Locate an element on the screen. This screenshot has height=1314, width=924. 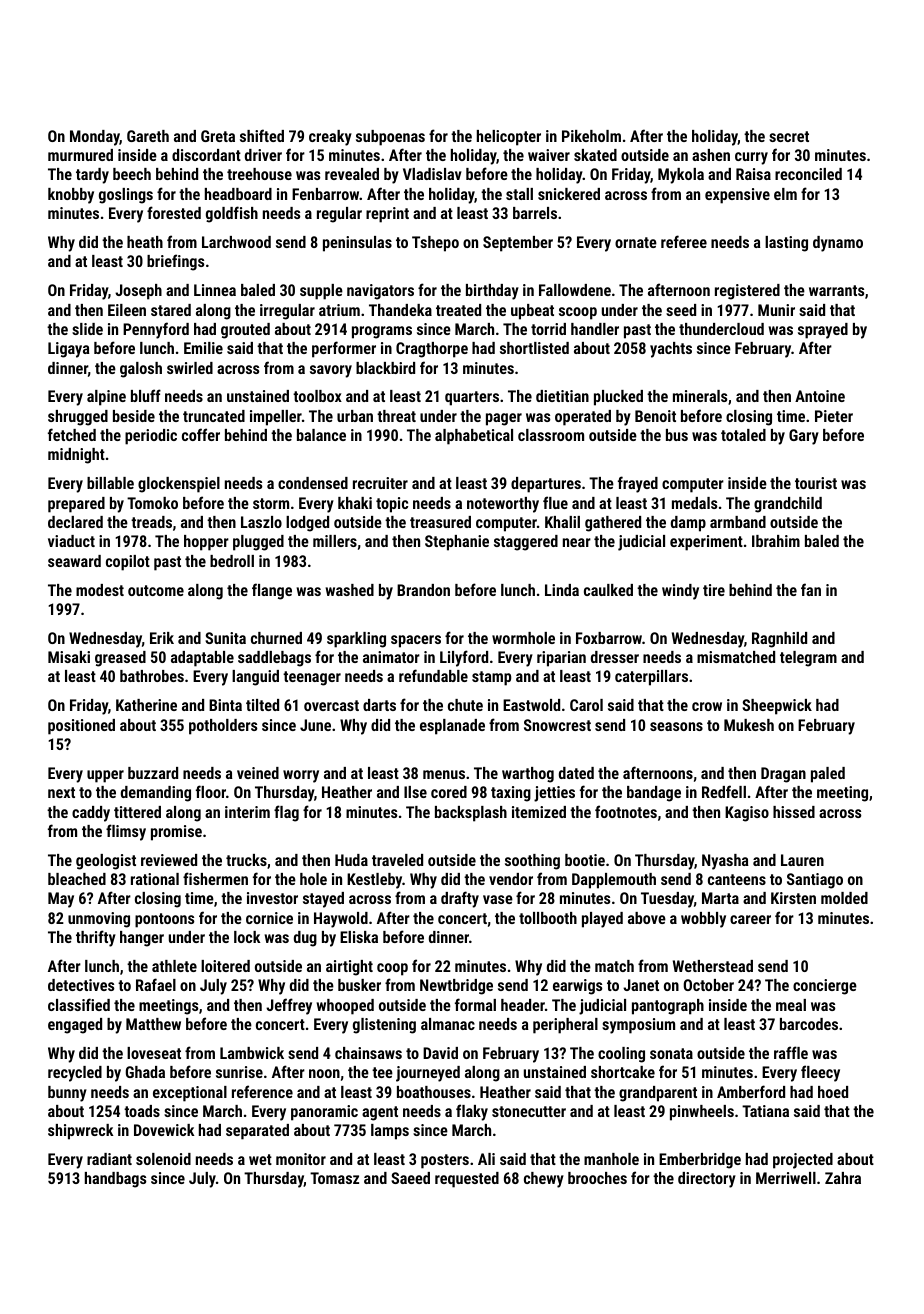
positioned is located at coordinates (81, 727).
